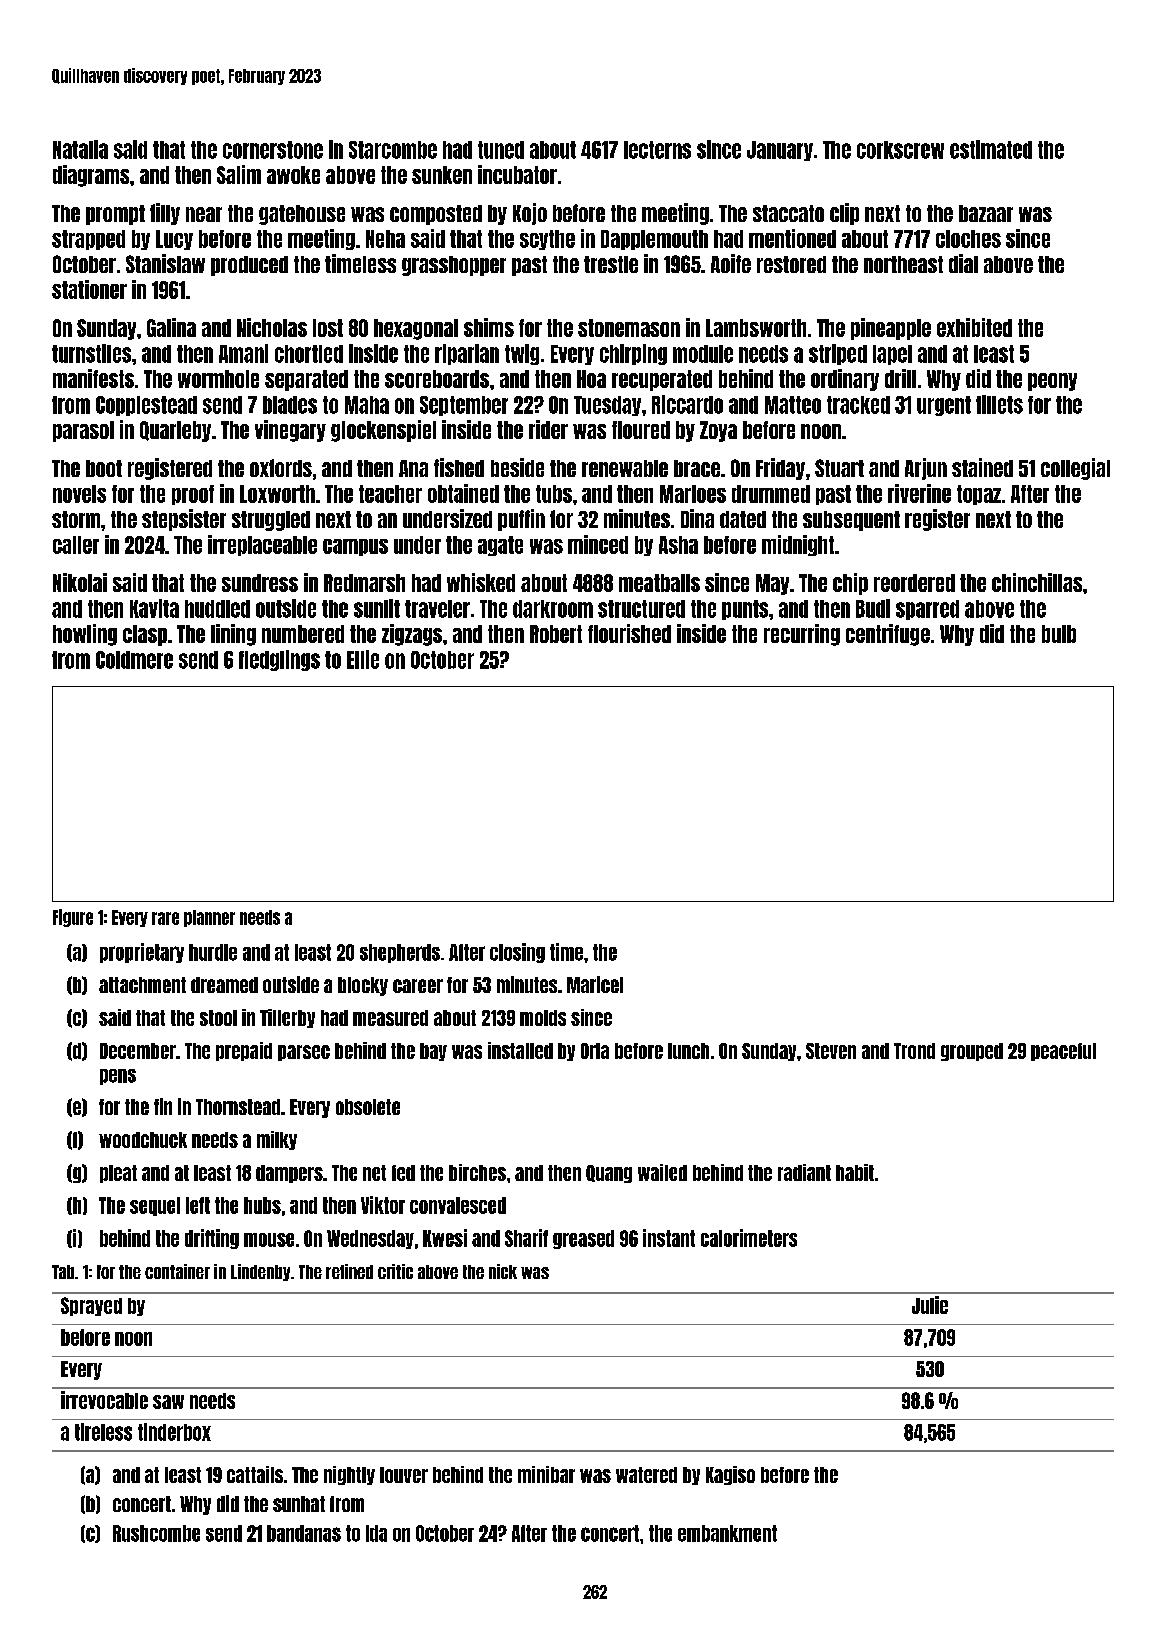  Describe the element at coordinates (224, 985) in the screenshot. I see `dreamed` at that location.
